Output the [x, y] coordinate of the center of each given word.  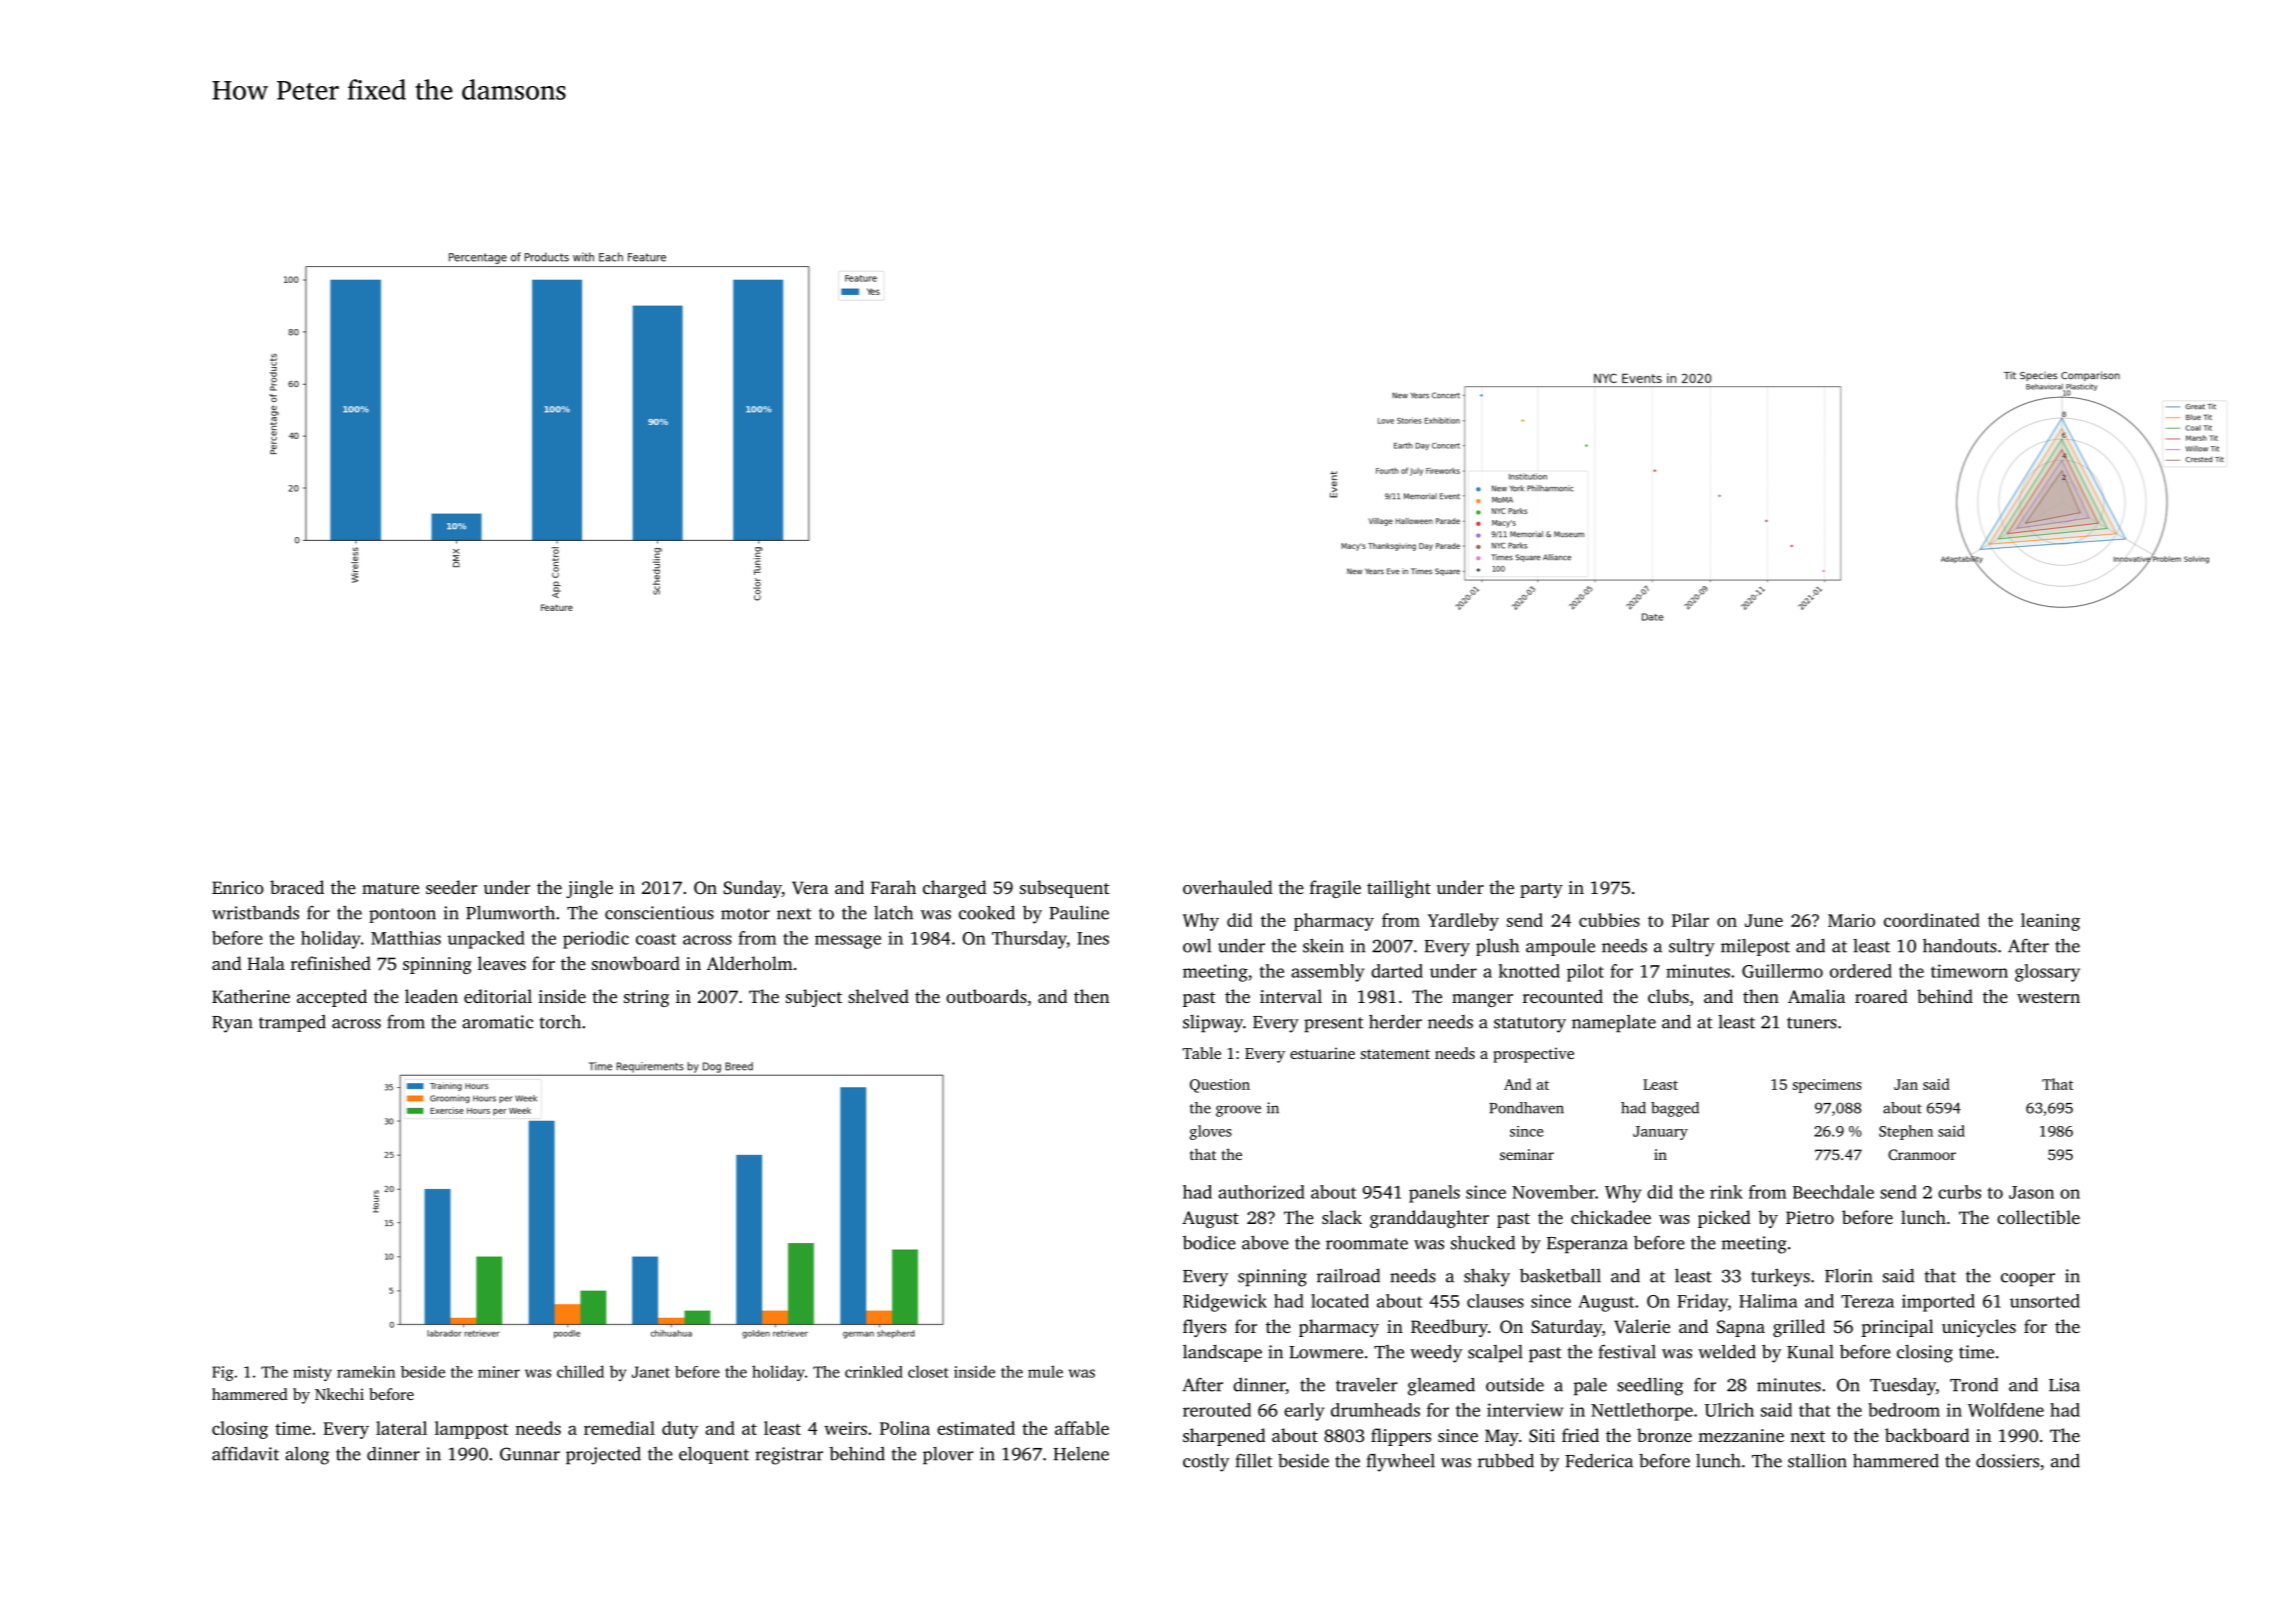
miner [499, 1372]
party [1541, 890]
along [307, 1456]
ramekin [366, 1372]
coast [656, 939]
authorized [1261, 1192]
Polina [905, 1428]
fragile [1335, 889]
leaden [431, 996]
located [1340, 1301]
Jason [2031, 1192]
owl [1197, 945]
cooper [2028, 1280]
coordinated [1932, 920]
